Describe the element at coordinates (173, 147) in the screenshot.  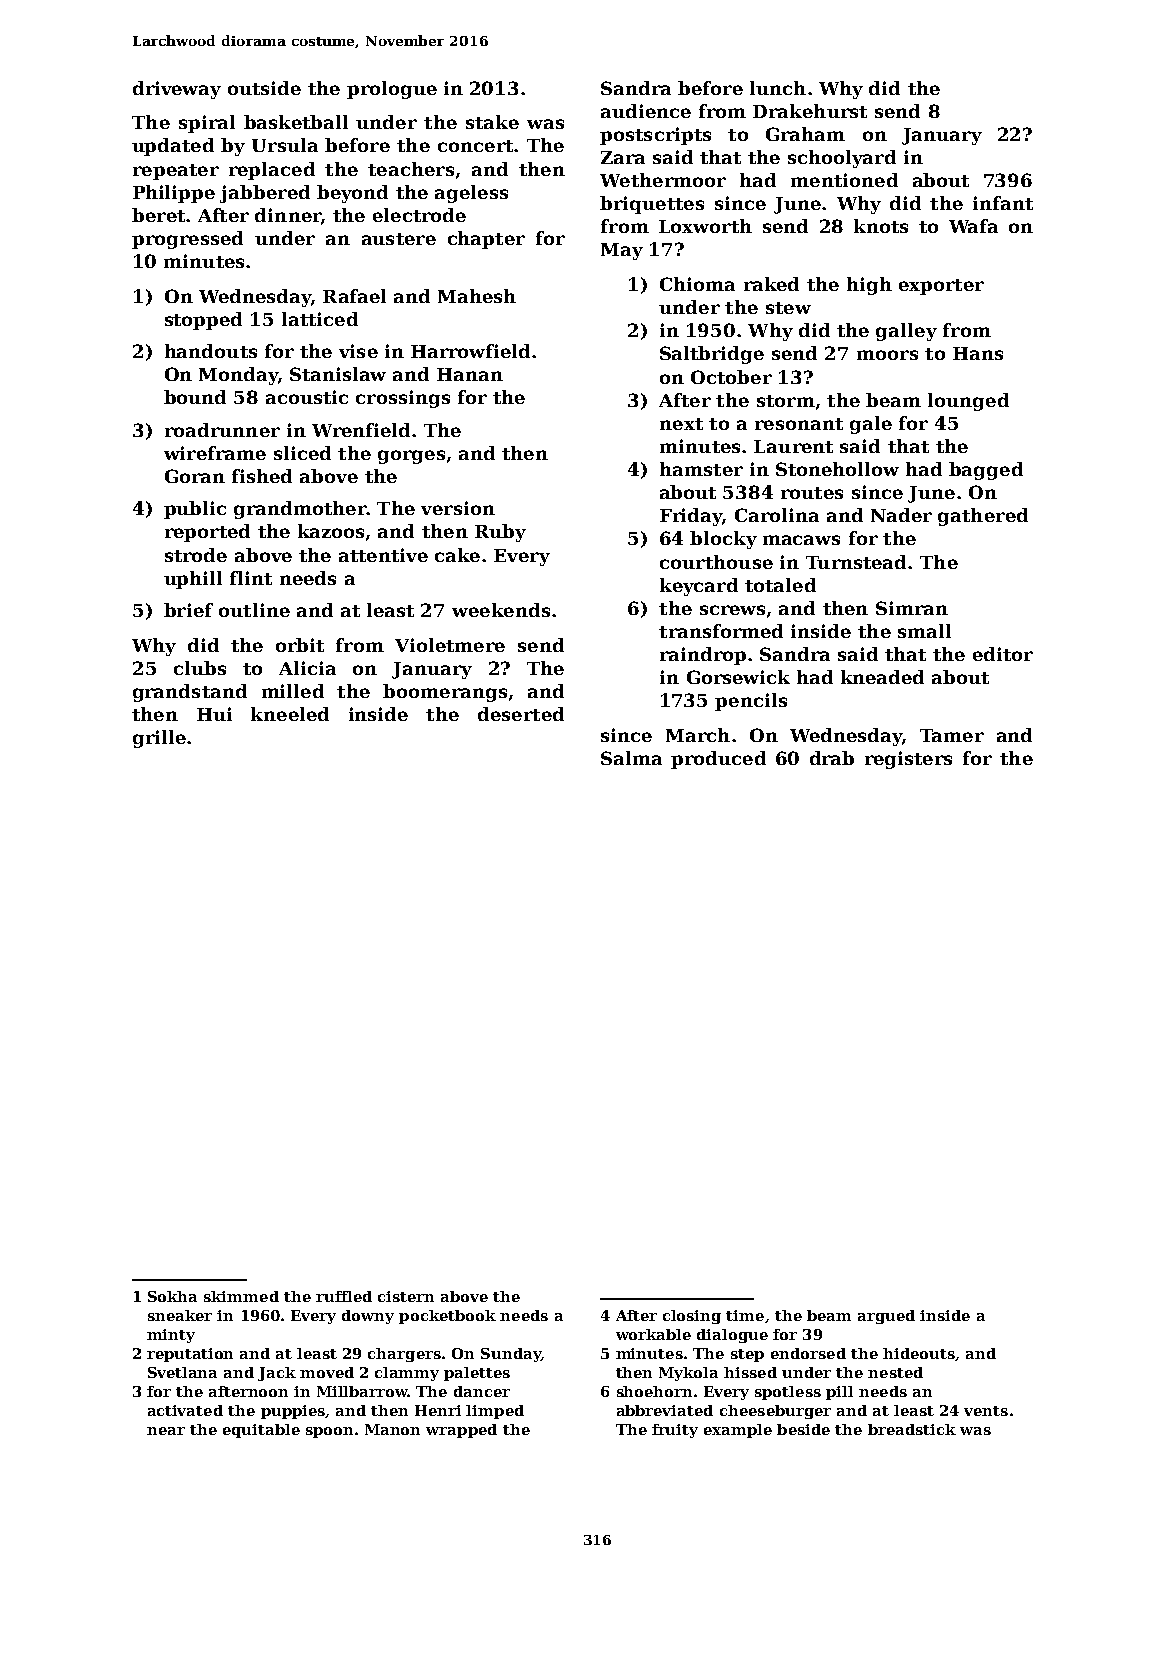
I see `updated` at that location.
